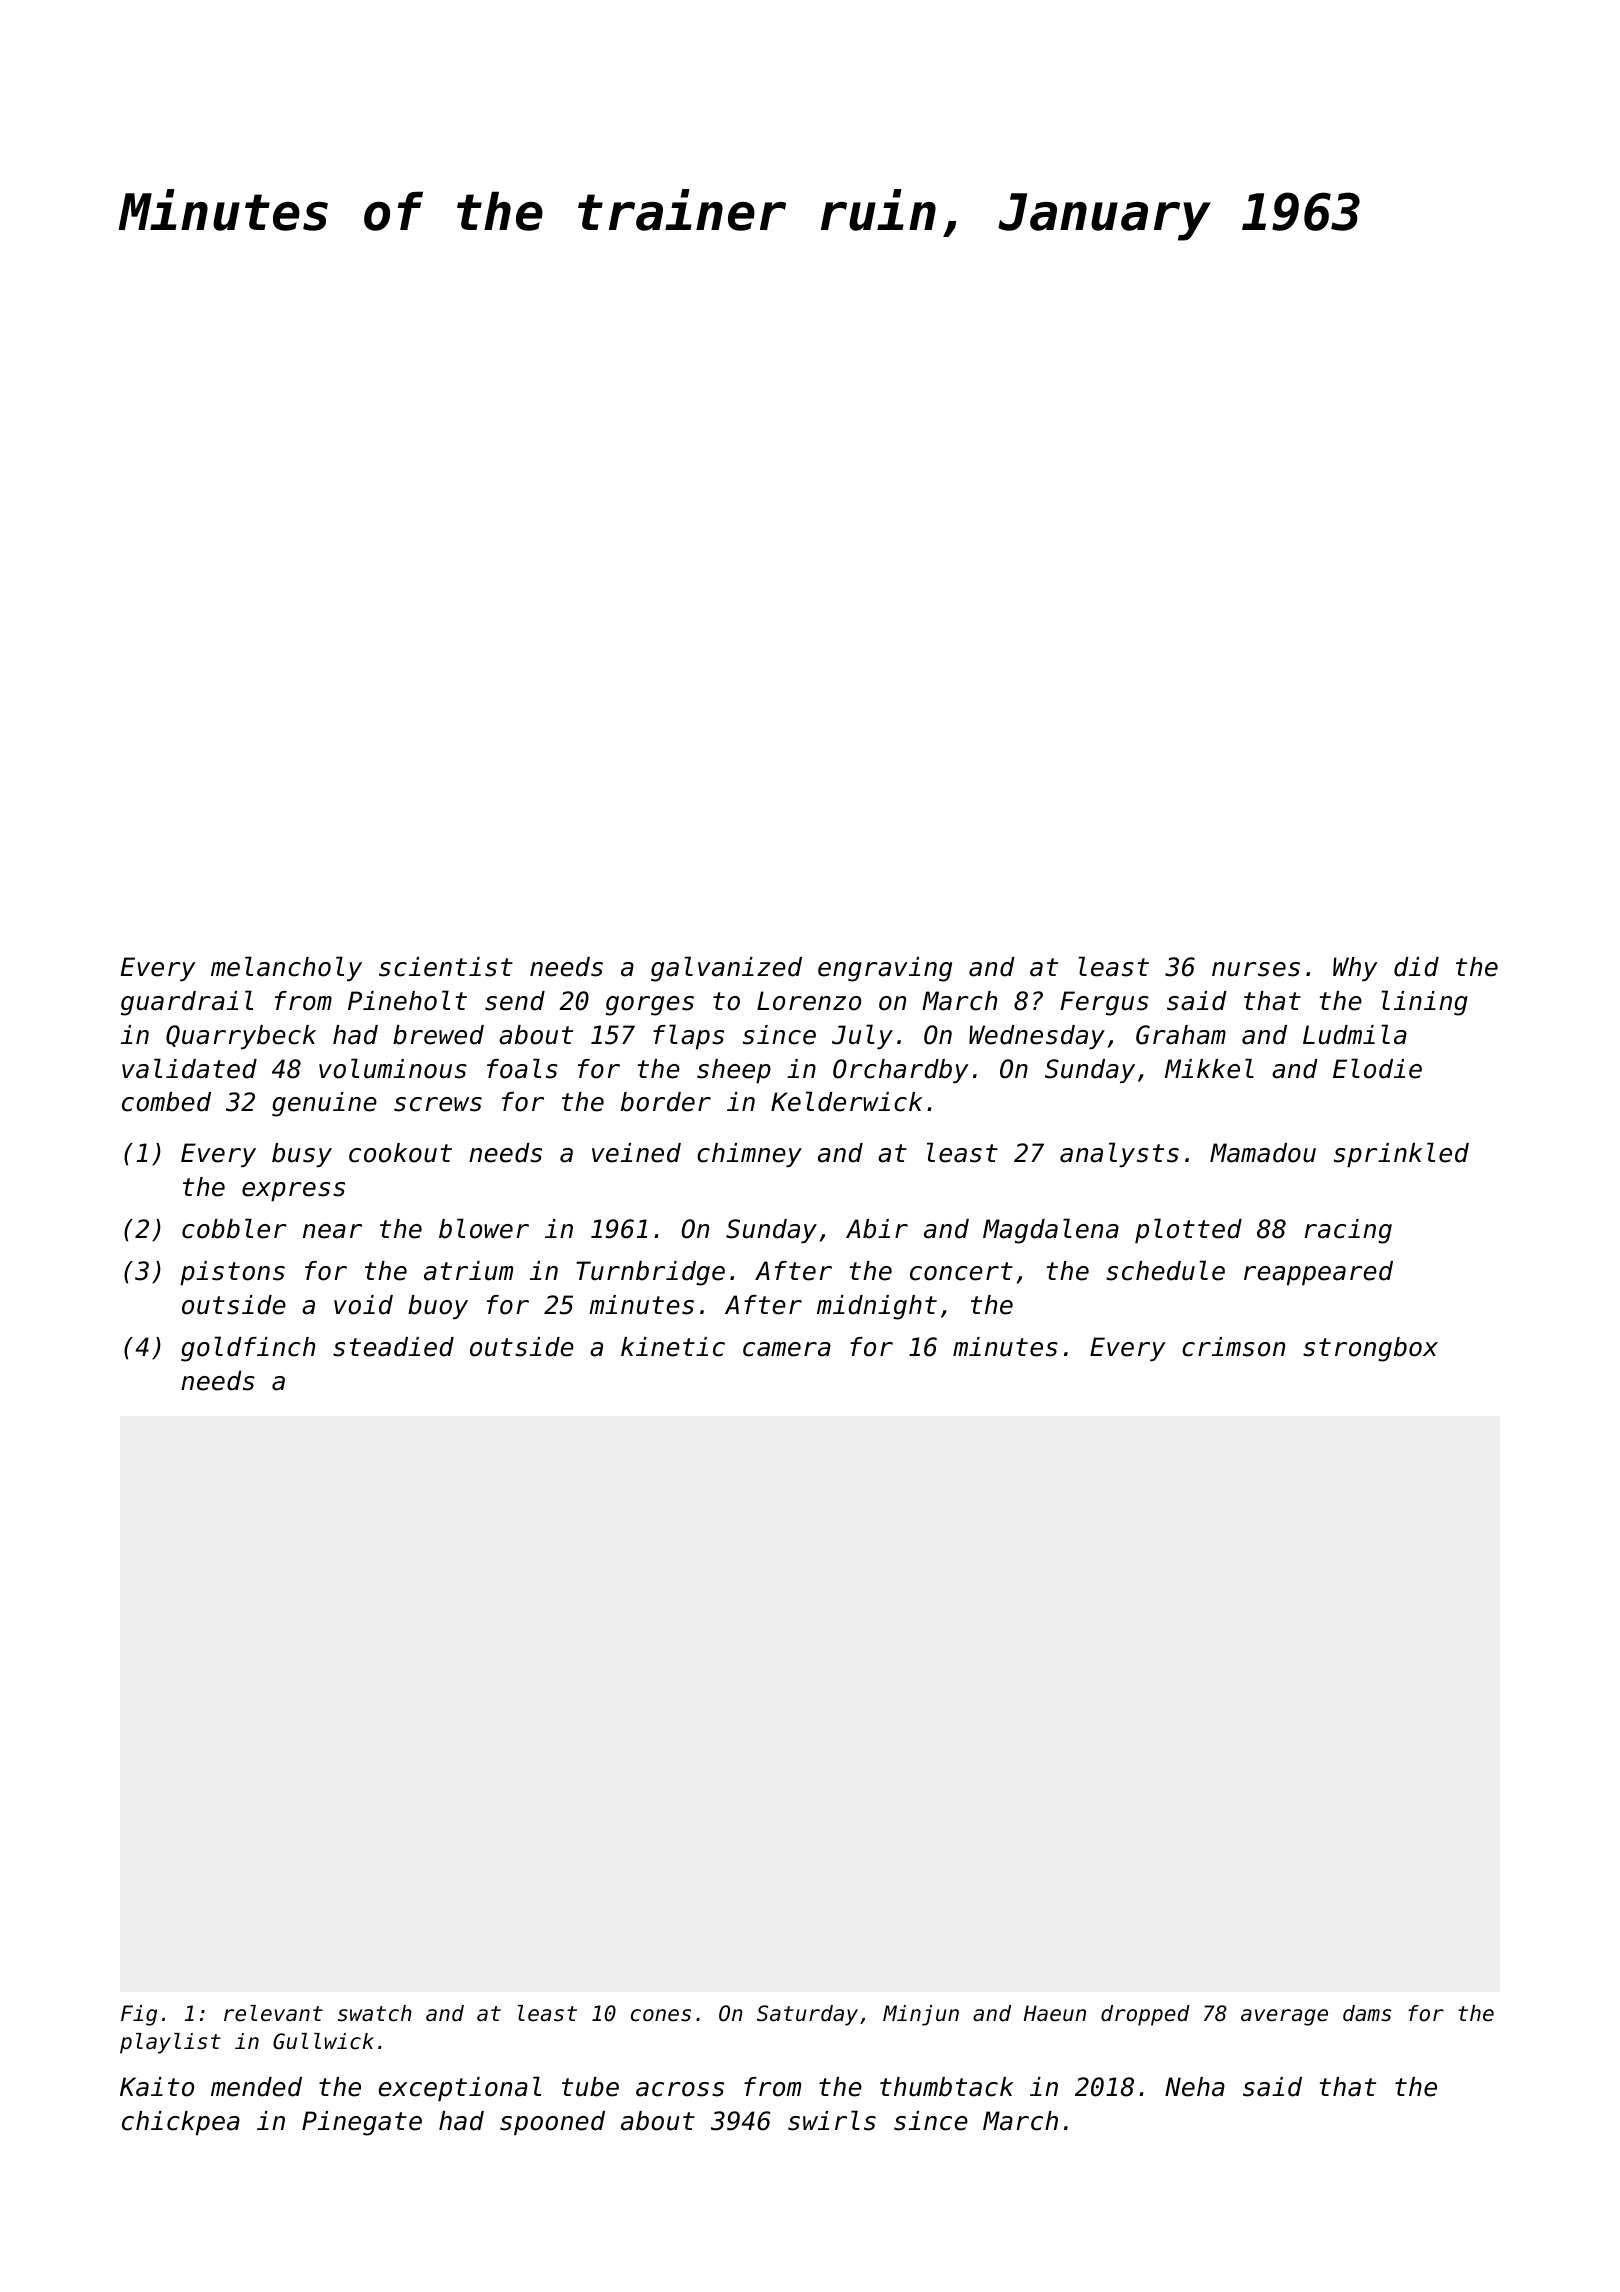  What do you see at coordinates (362, 2123) in the screenshot?
I see `Pinegate` at bounding box center [362, 2123].
